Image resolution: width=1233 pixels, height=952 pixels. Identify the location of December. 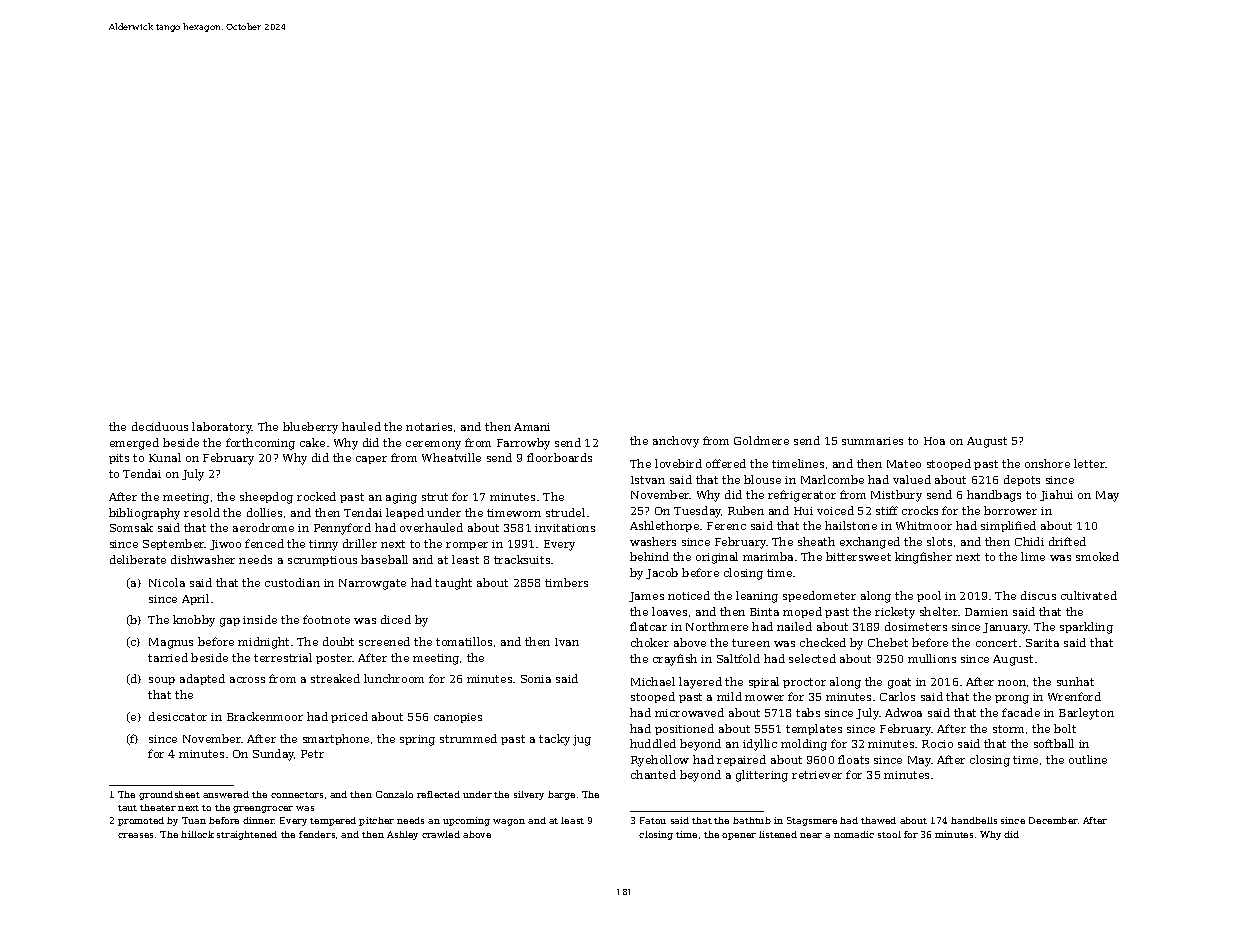
(1053, 820).
